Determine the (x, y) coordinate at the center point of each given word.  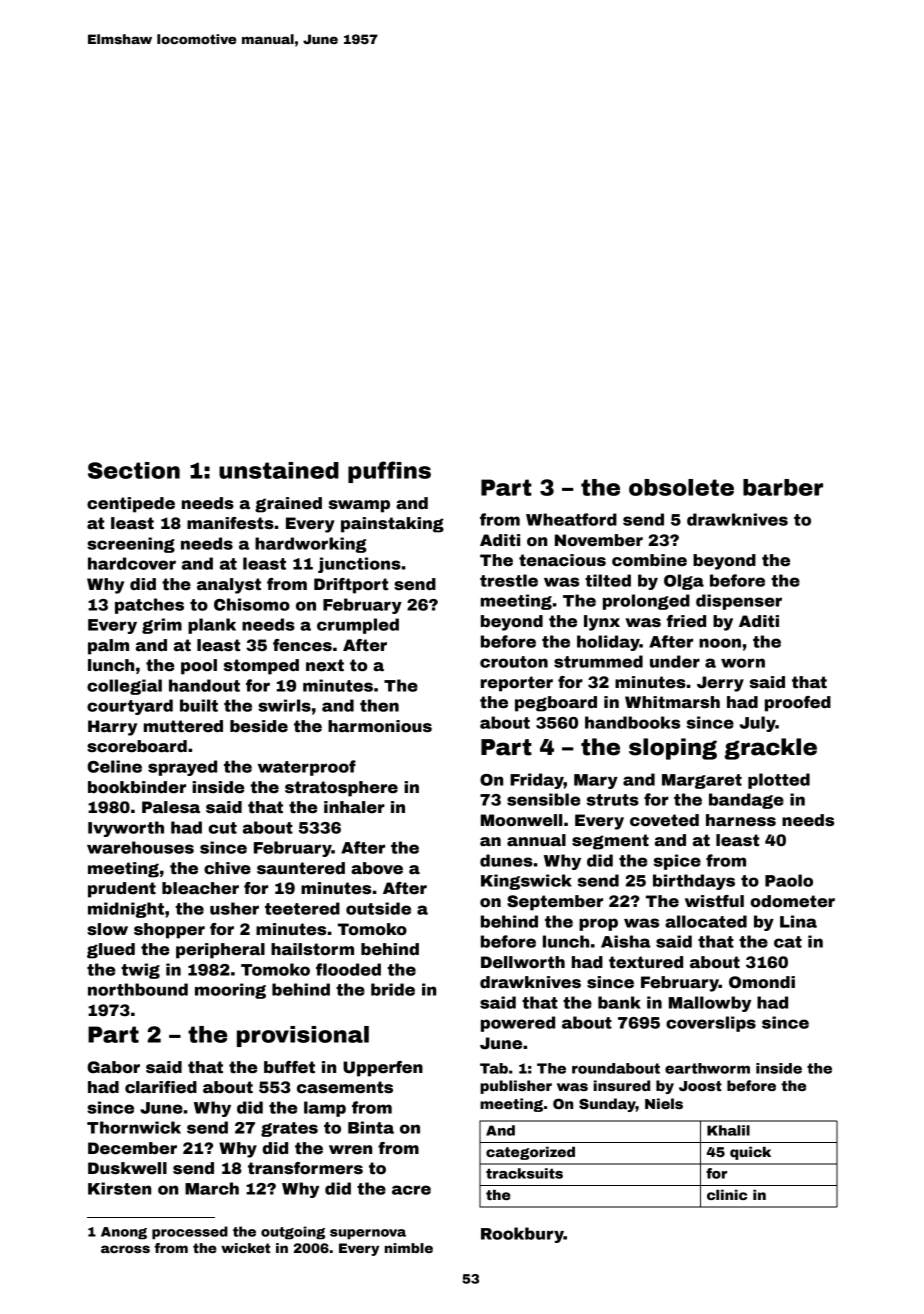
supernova (368, 1234)
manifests (230, 523)
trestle (509, 580)
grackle (771, 749)
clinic (727, 1194)
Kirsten (119, 1188)
